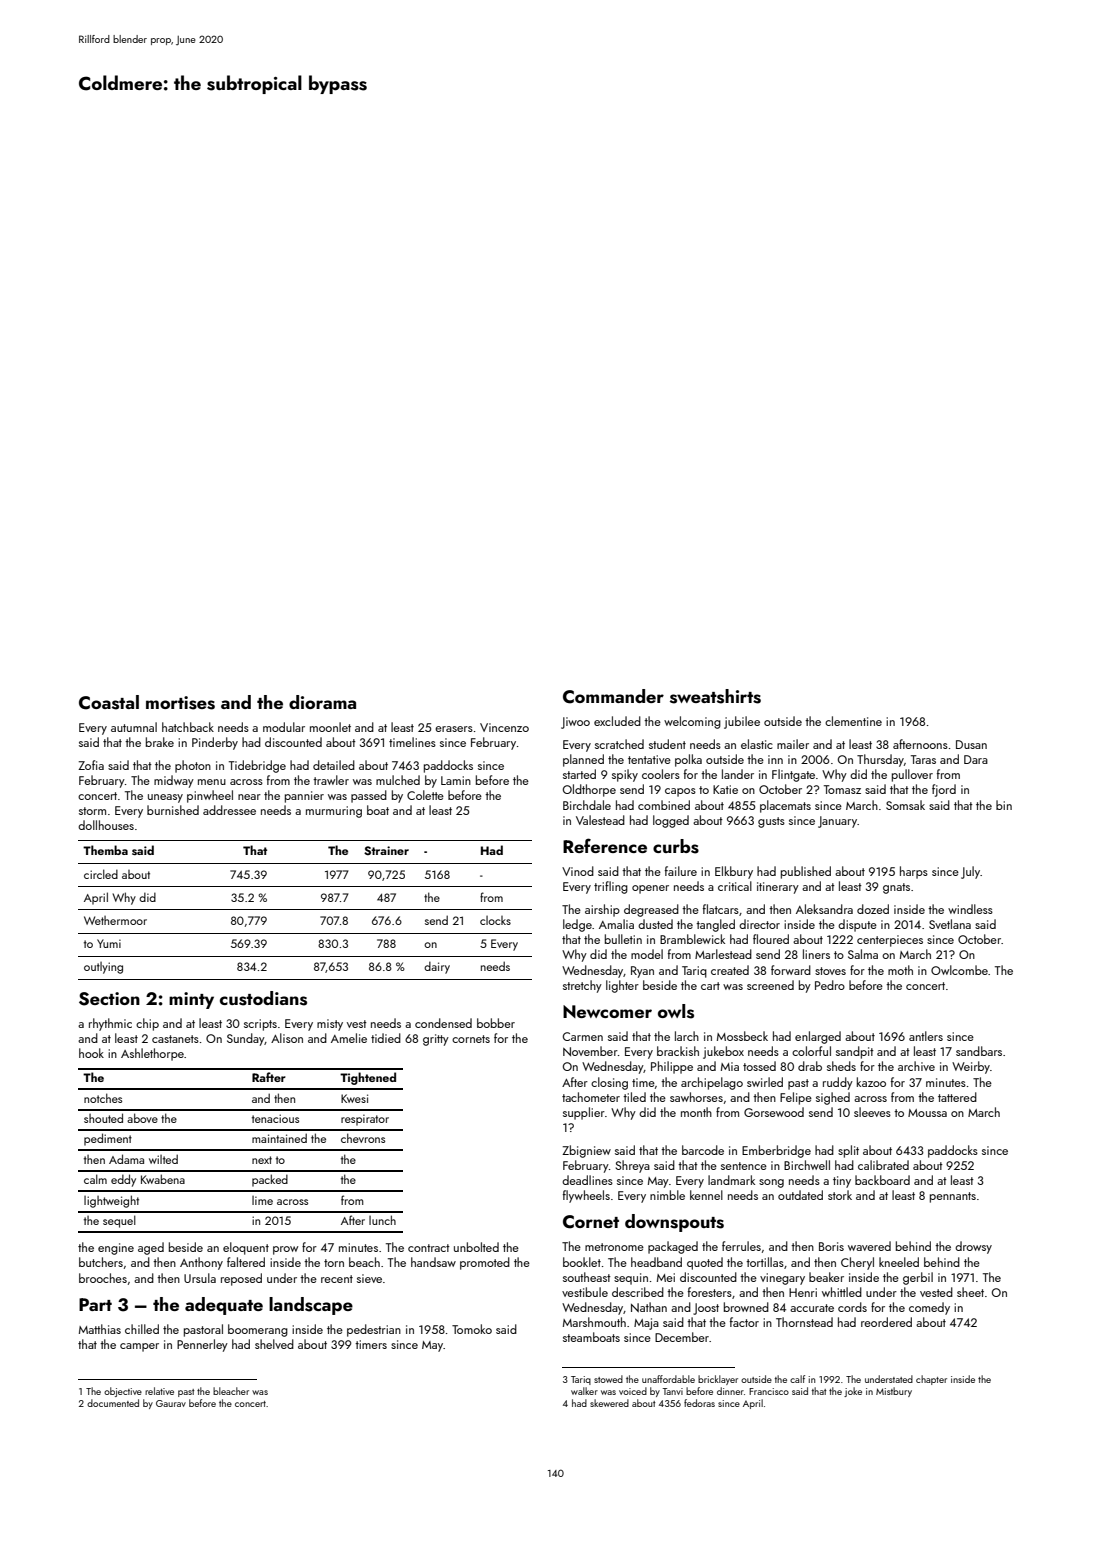  I want to click on diorama, so click(322, 702).
